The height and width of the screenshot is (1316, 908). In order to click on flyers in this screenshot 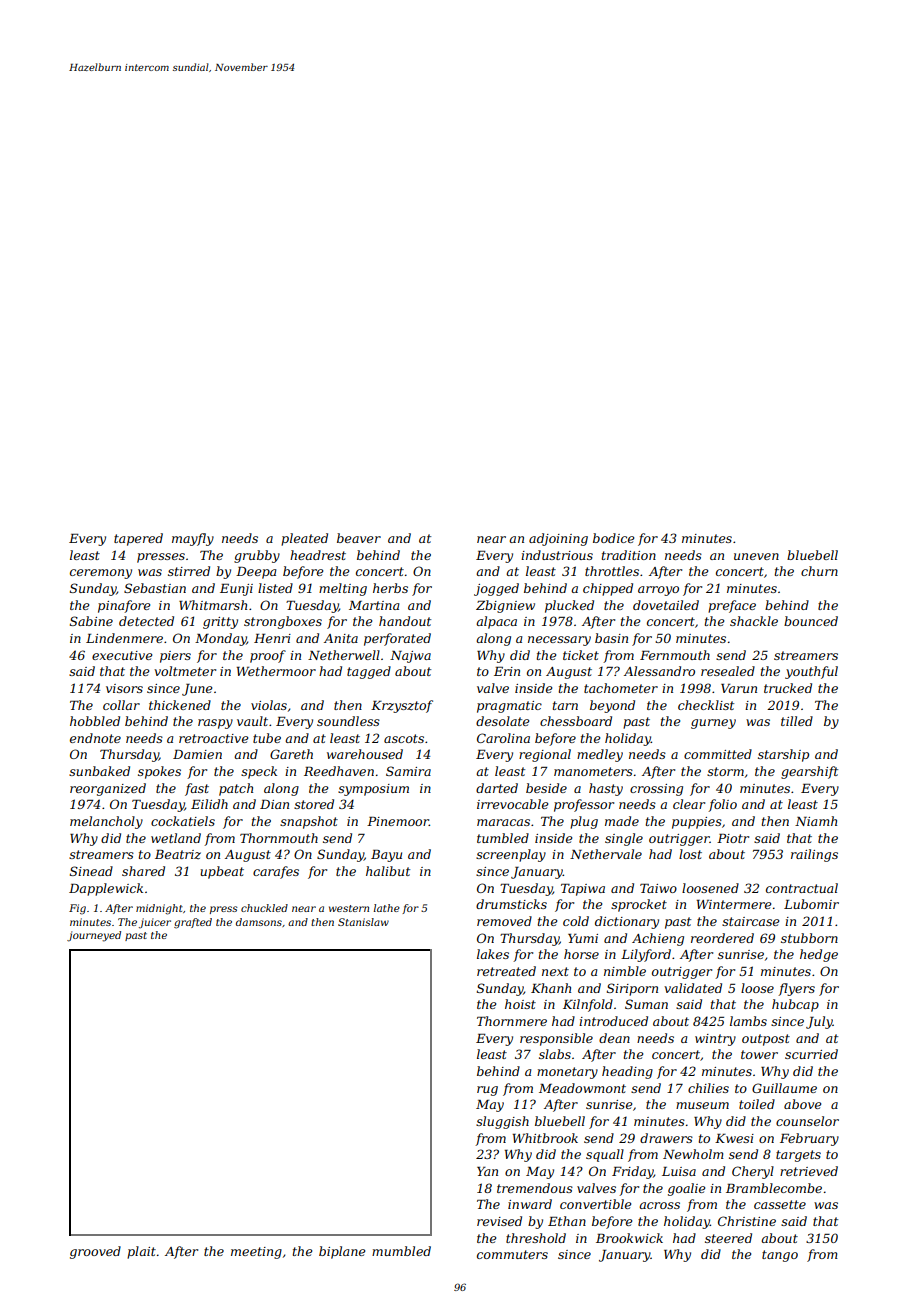, I will do `click(796, 989)`.
